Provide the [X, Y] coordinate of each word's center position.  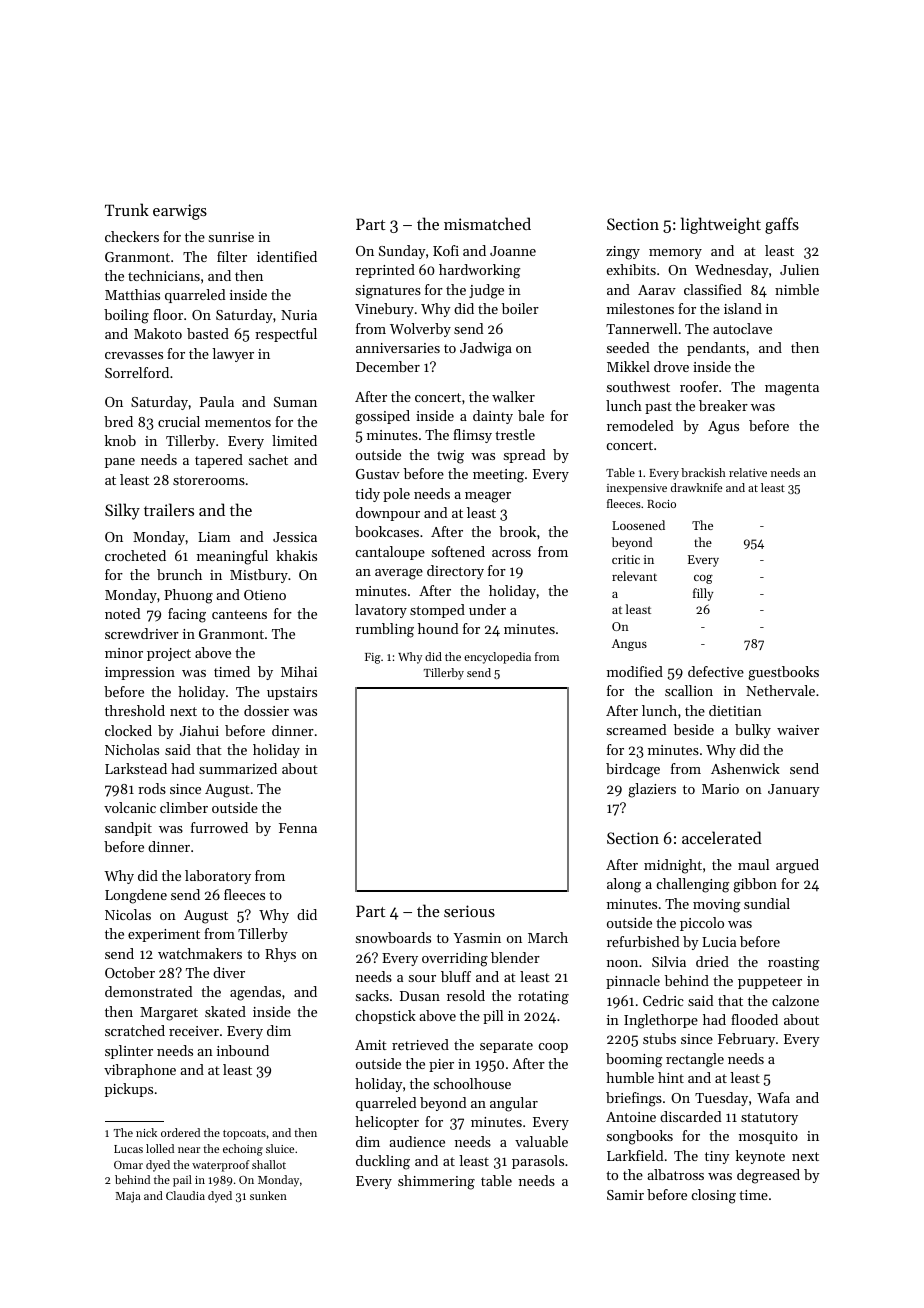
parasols [538, 1162]
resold [466, 995]
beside [694, 729]
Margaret [169, 1014]
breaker [723, 405]
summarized [238, 768]
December [388, 366]
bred [118, 421]
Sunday [402, 252]
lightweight [721, 225]
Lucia [719, 942]
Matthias [132, 294]
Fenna [298, 828]
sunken [268, 1195]
